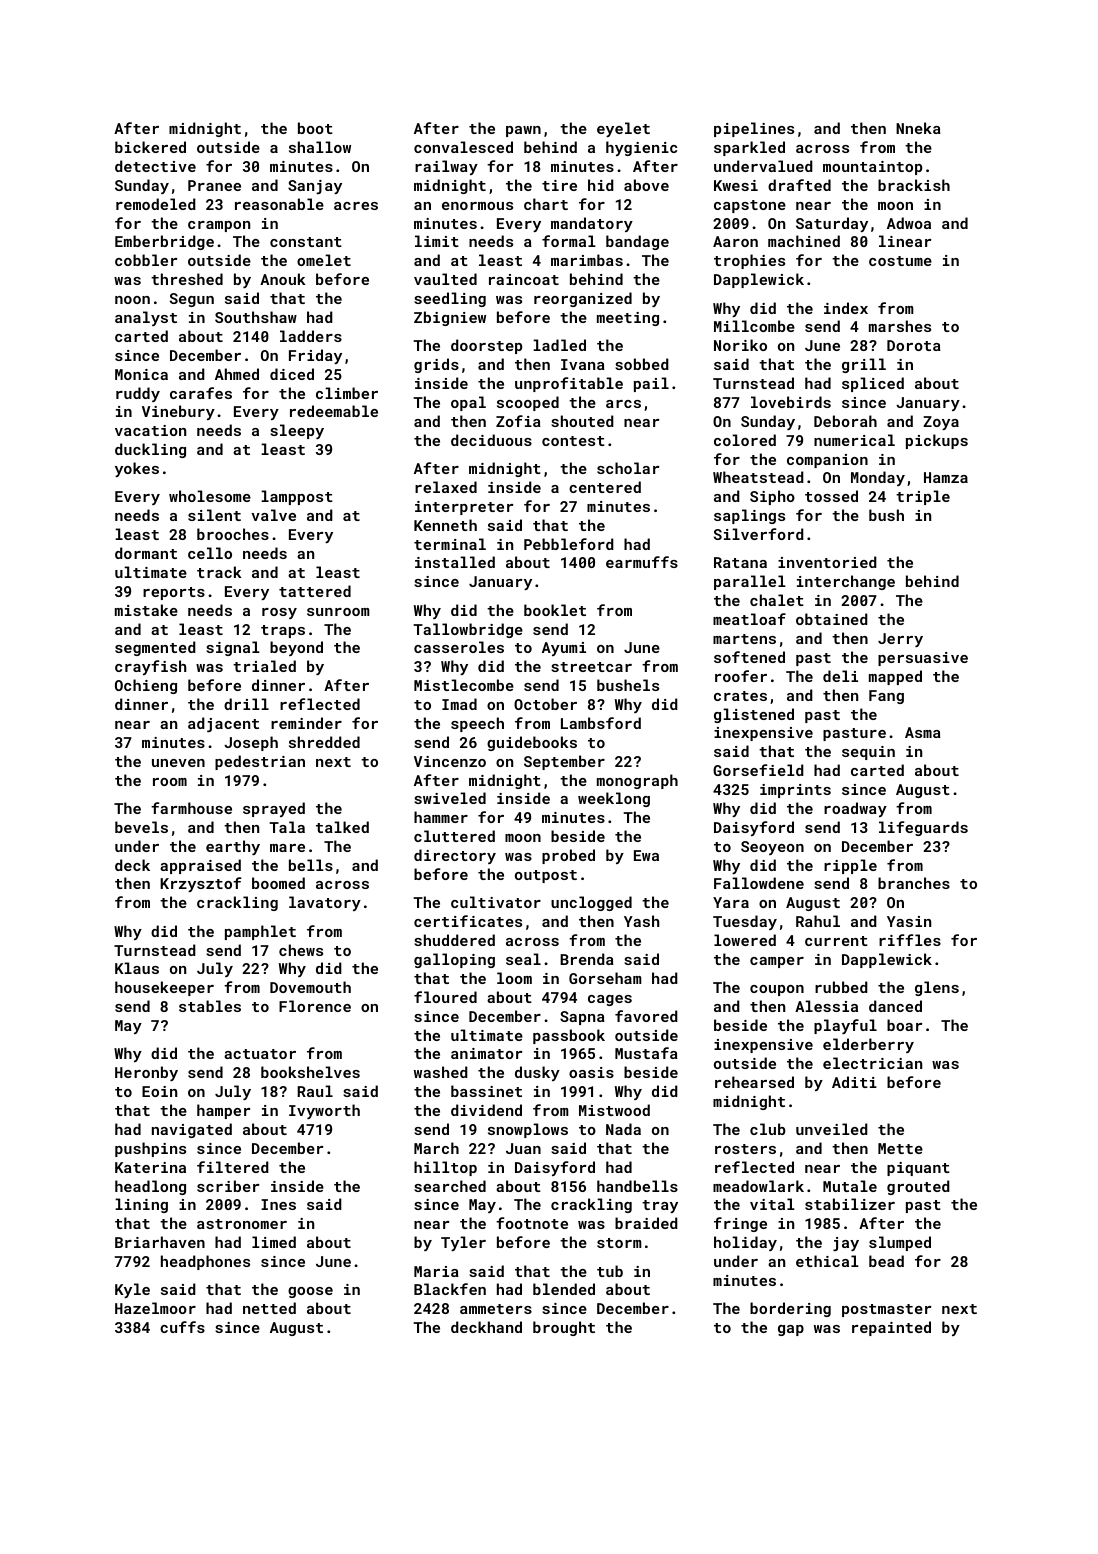  I want to click on costume, so click(900, 261).
